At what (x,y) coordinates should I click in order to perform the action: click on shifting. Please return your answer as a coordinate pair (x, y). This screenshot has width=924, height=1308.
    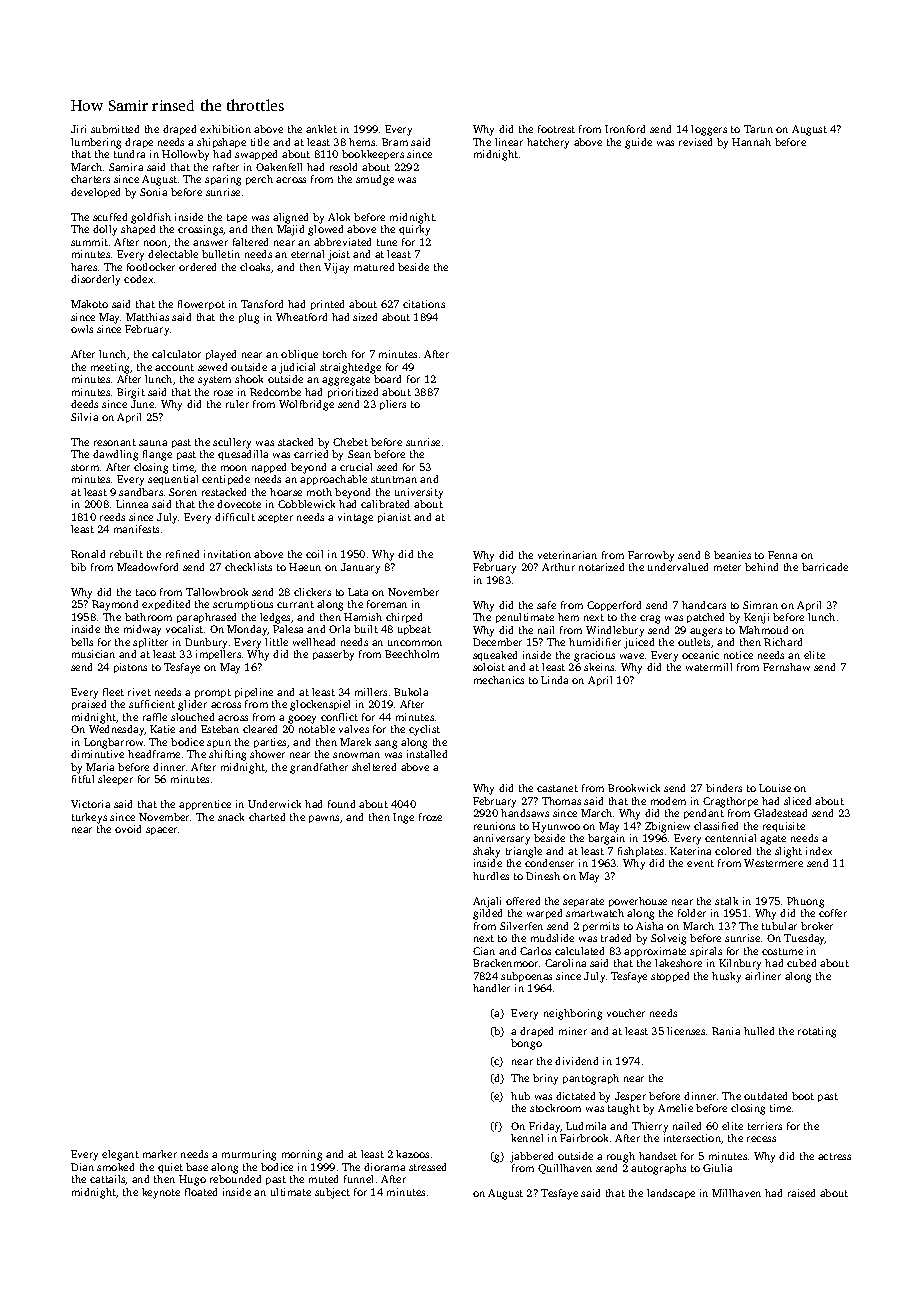
    Looking at the image, I should click on (227, 755).
